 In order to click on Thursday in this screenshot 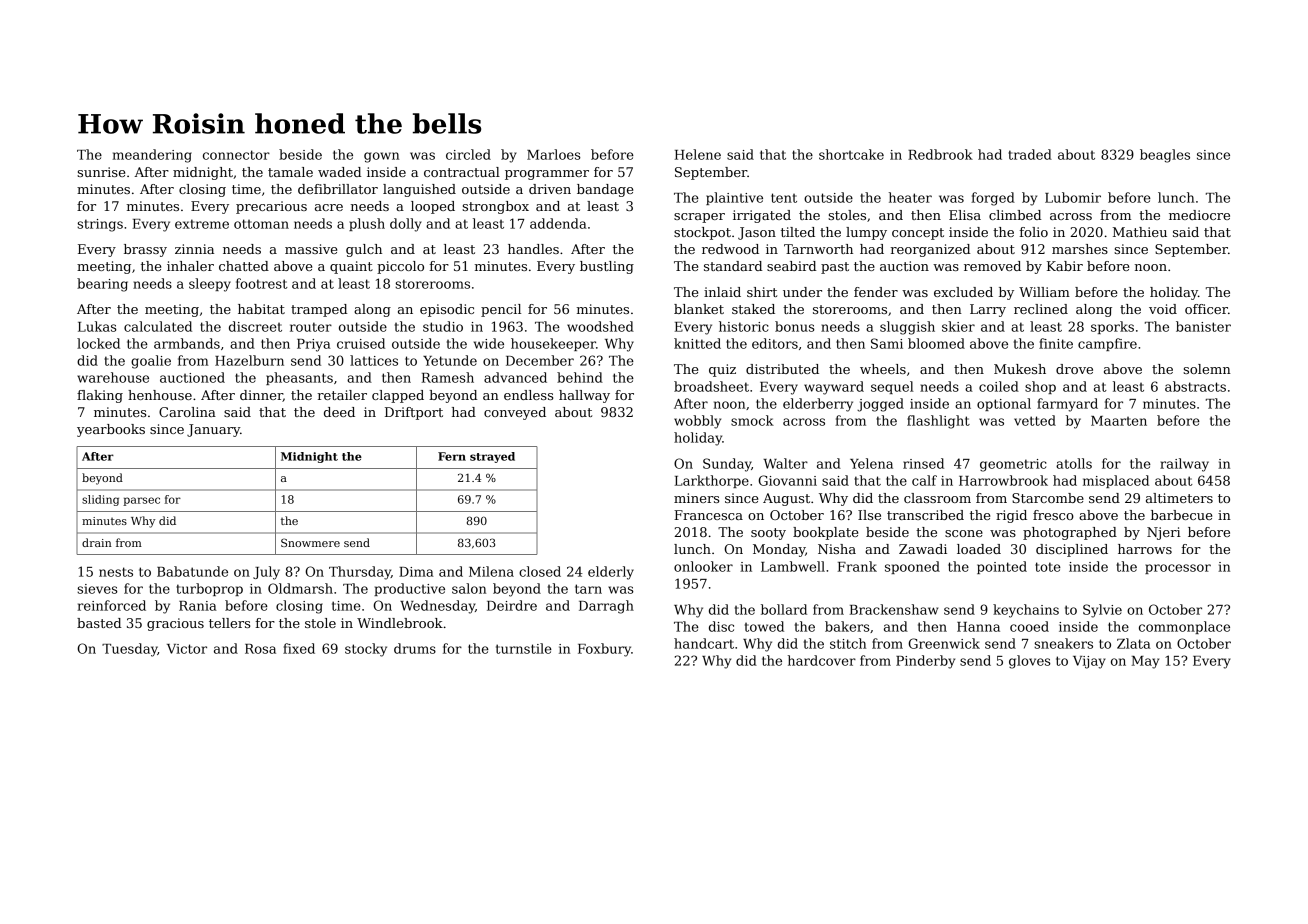, I will do `click(360, 573)`.
